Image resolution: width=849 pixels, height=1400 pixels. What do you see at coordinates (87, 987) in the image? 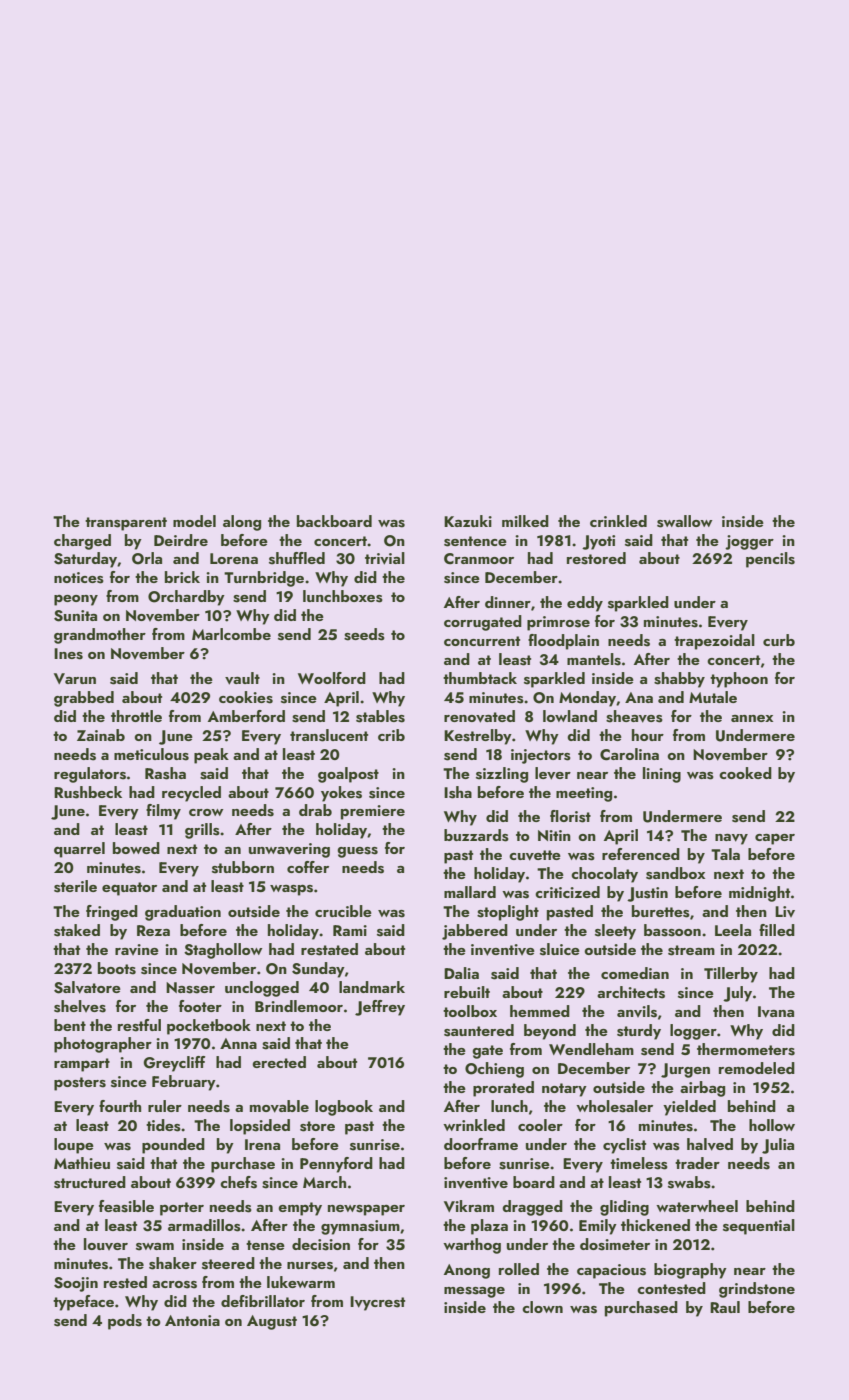
I see `Salvatore` at bounding box center [87, 987].
